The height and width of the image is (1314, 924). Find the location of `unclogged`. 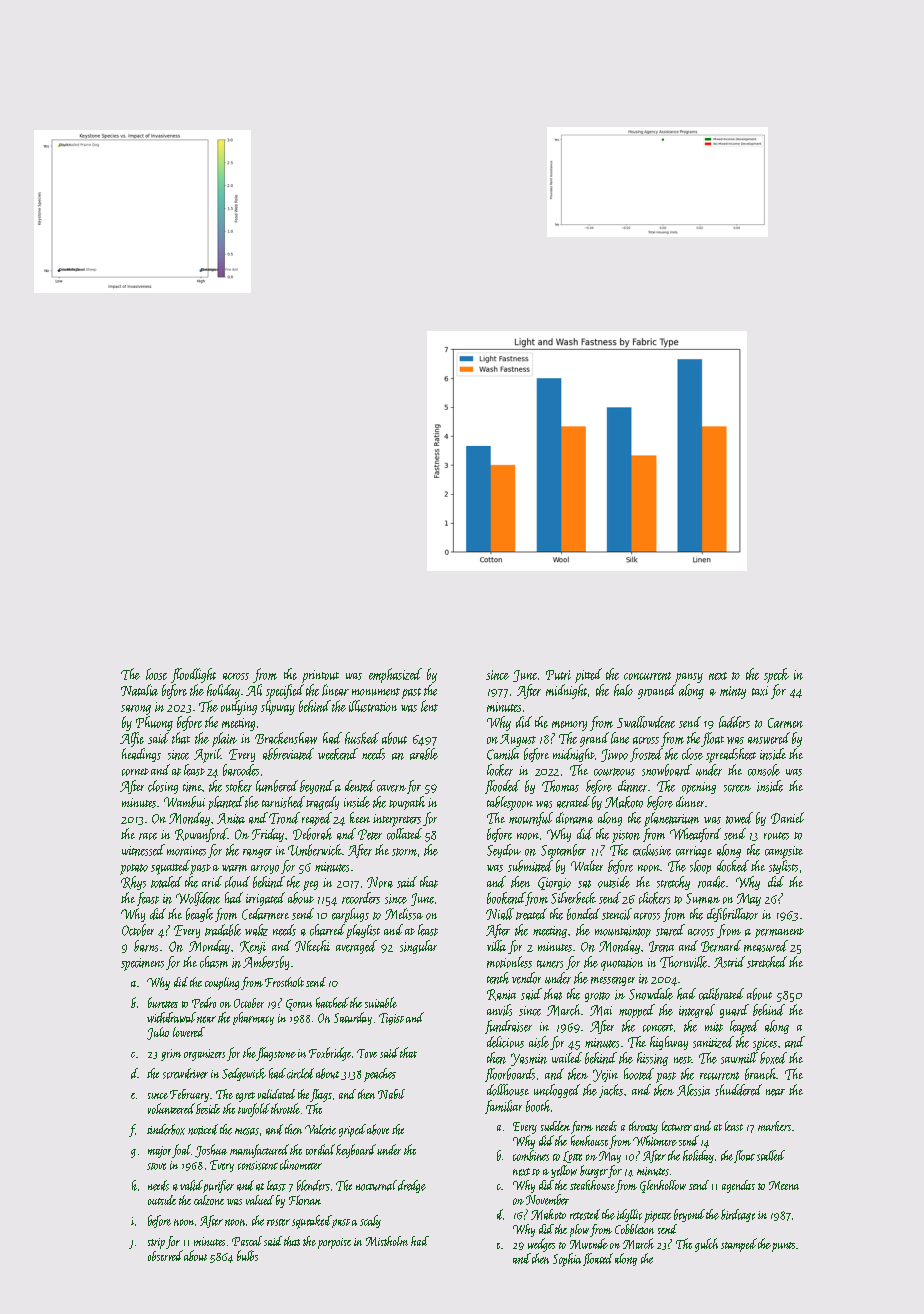

unclogged is located at coordinates (557, 1091).
